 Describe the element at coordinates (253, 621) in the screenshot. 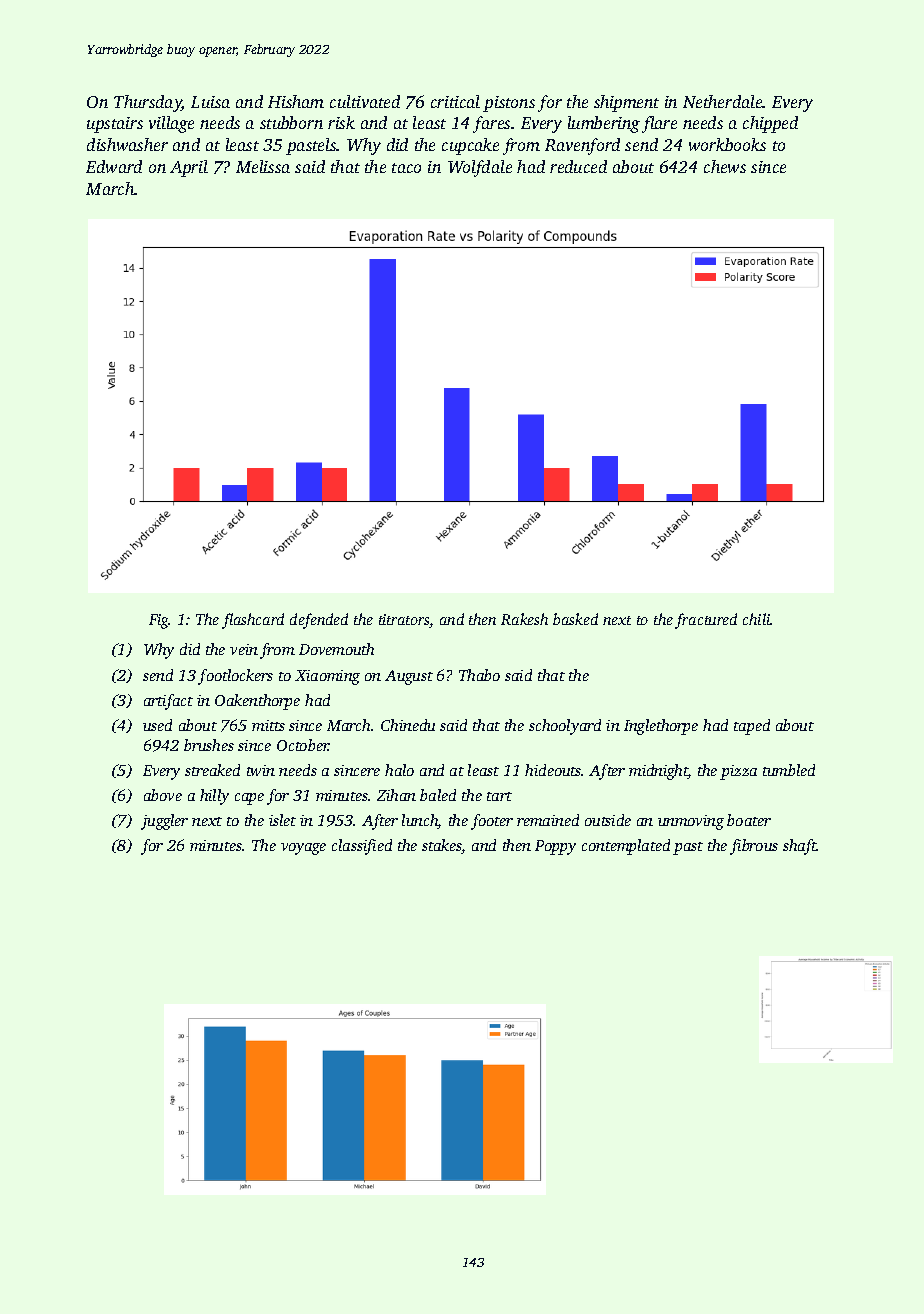

I see `flashcard` at that location.
